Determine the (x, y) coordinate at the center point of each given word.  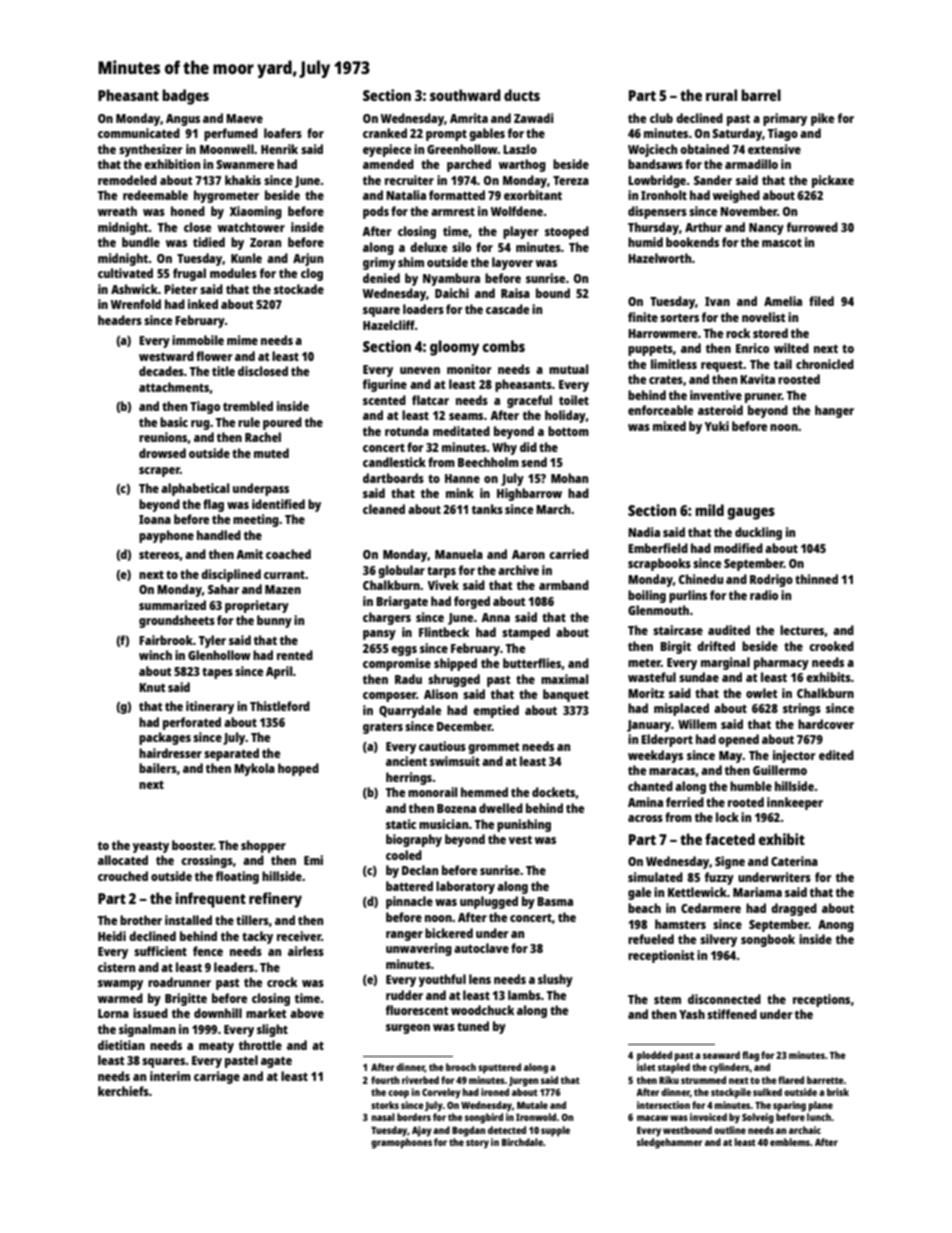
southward (465, 95)
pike (822, 119)
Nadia (644, 532)
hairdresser (170, 753)
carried (569, 554)
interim (170, 1076)
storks (385, 1105)
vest (520, 839)
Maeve (244, 118)
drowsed (162, 453)
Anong (836, 926)
